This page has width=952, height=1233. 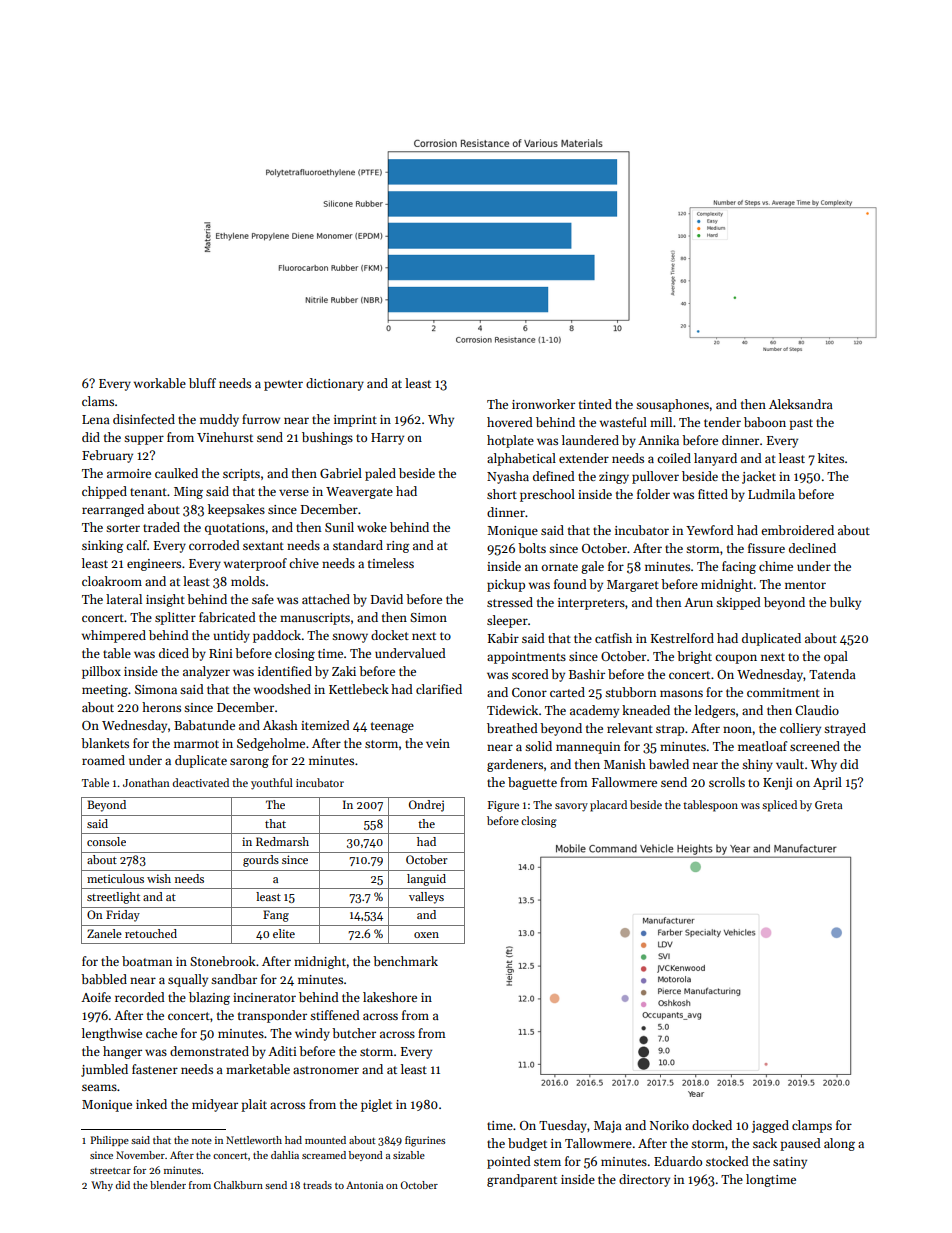 What do you see at coordinates (124, 599) in the page?
I see `lateral` at bounding box center [124, 599].
